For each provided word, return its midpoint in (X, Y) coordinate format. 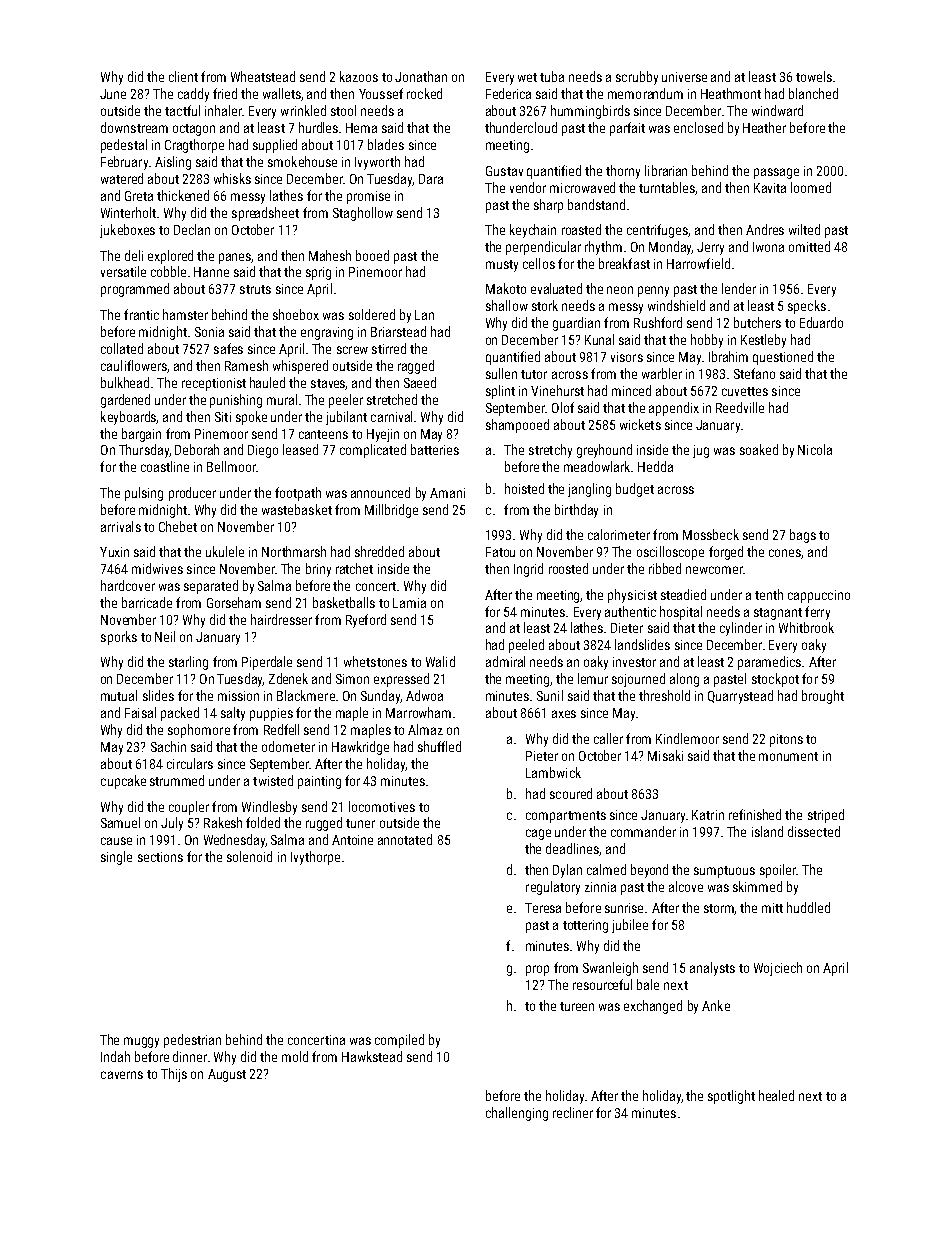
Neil (165, 636)
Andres (765, 229)
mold (295, 1056)
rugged (324, 824)
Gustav (504, 171)
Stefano (754, 373)
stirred (389, 348)
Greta (139, 196)
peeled (526, 646)
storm (719, 909)
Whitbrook (806, 627)
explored (170, 257)
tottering (585, 926)
